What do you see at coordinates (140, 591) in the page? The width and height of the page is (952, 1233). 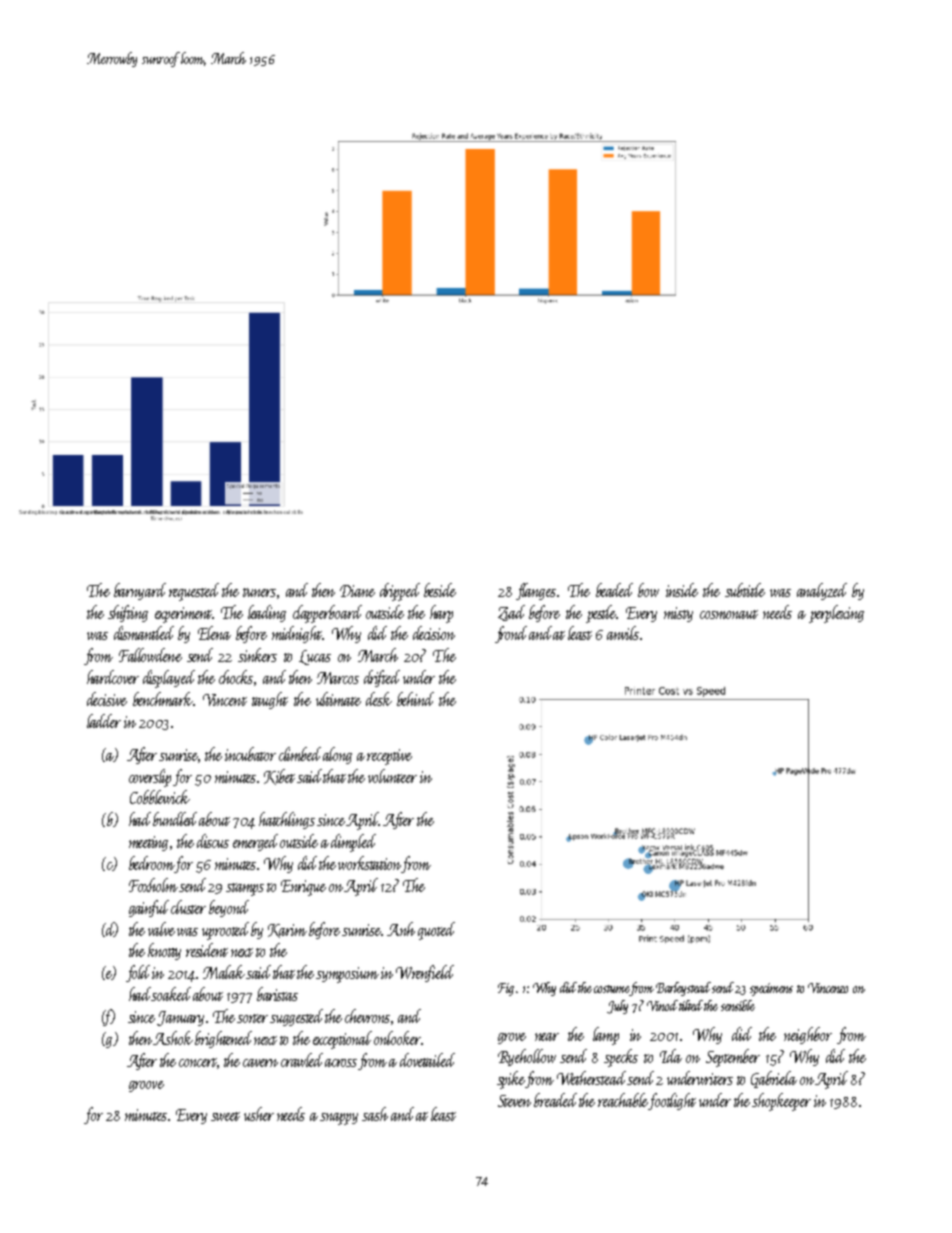 I see `barnyard` at bounding box center [140, 591].
